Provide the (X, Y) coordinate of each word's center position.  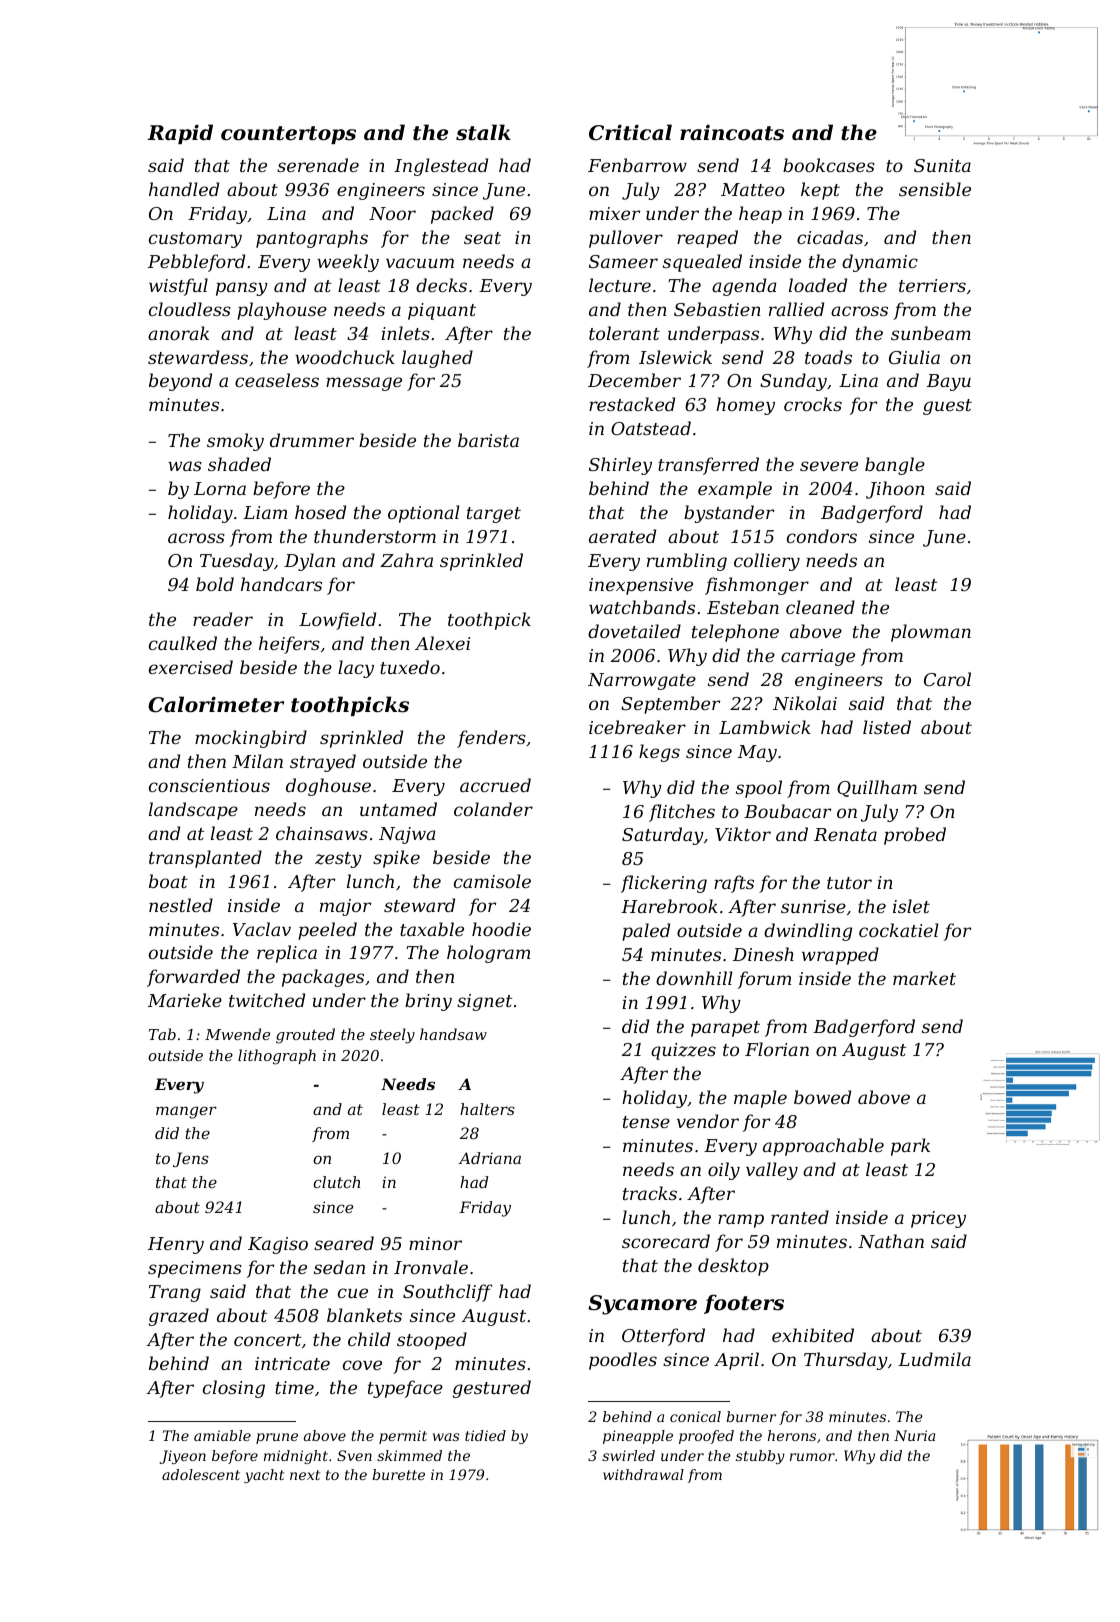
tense (646, 1122)
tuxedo (410, 667)
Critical (630, 132)
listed (887, 727)
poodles (623, 1361)
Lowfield (337, 621)
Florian (777, 1049)
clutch (336, 1182)
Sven (354, 1455)
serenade (318, 165)
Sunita (942, 165)
